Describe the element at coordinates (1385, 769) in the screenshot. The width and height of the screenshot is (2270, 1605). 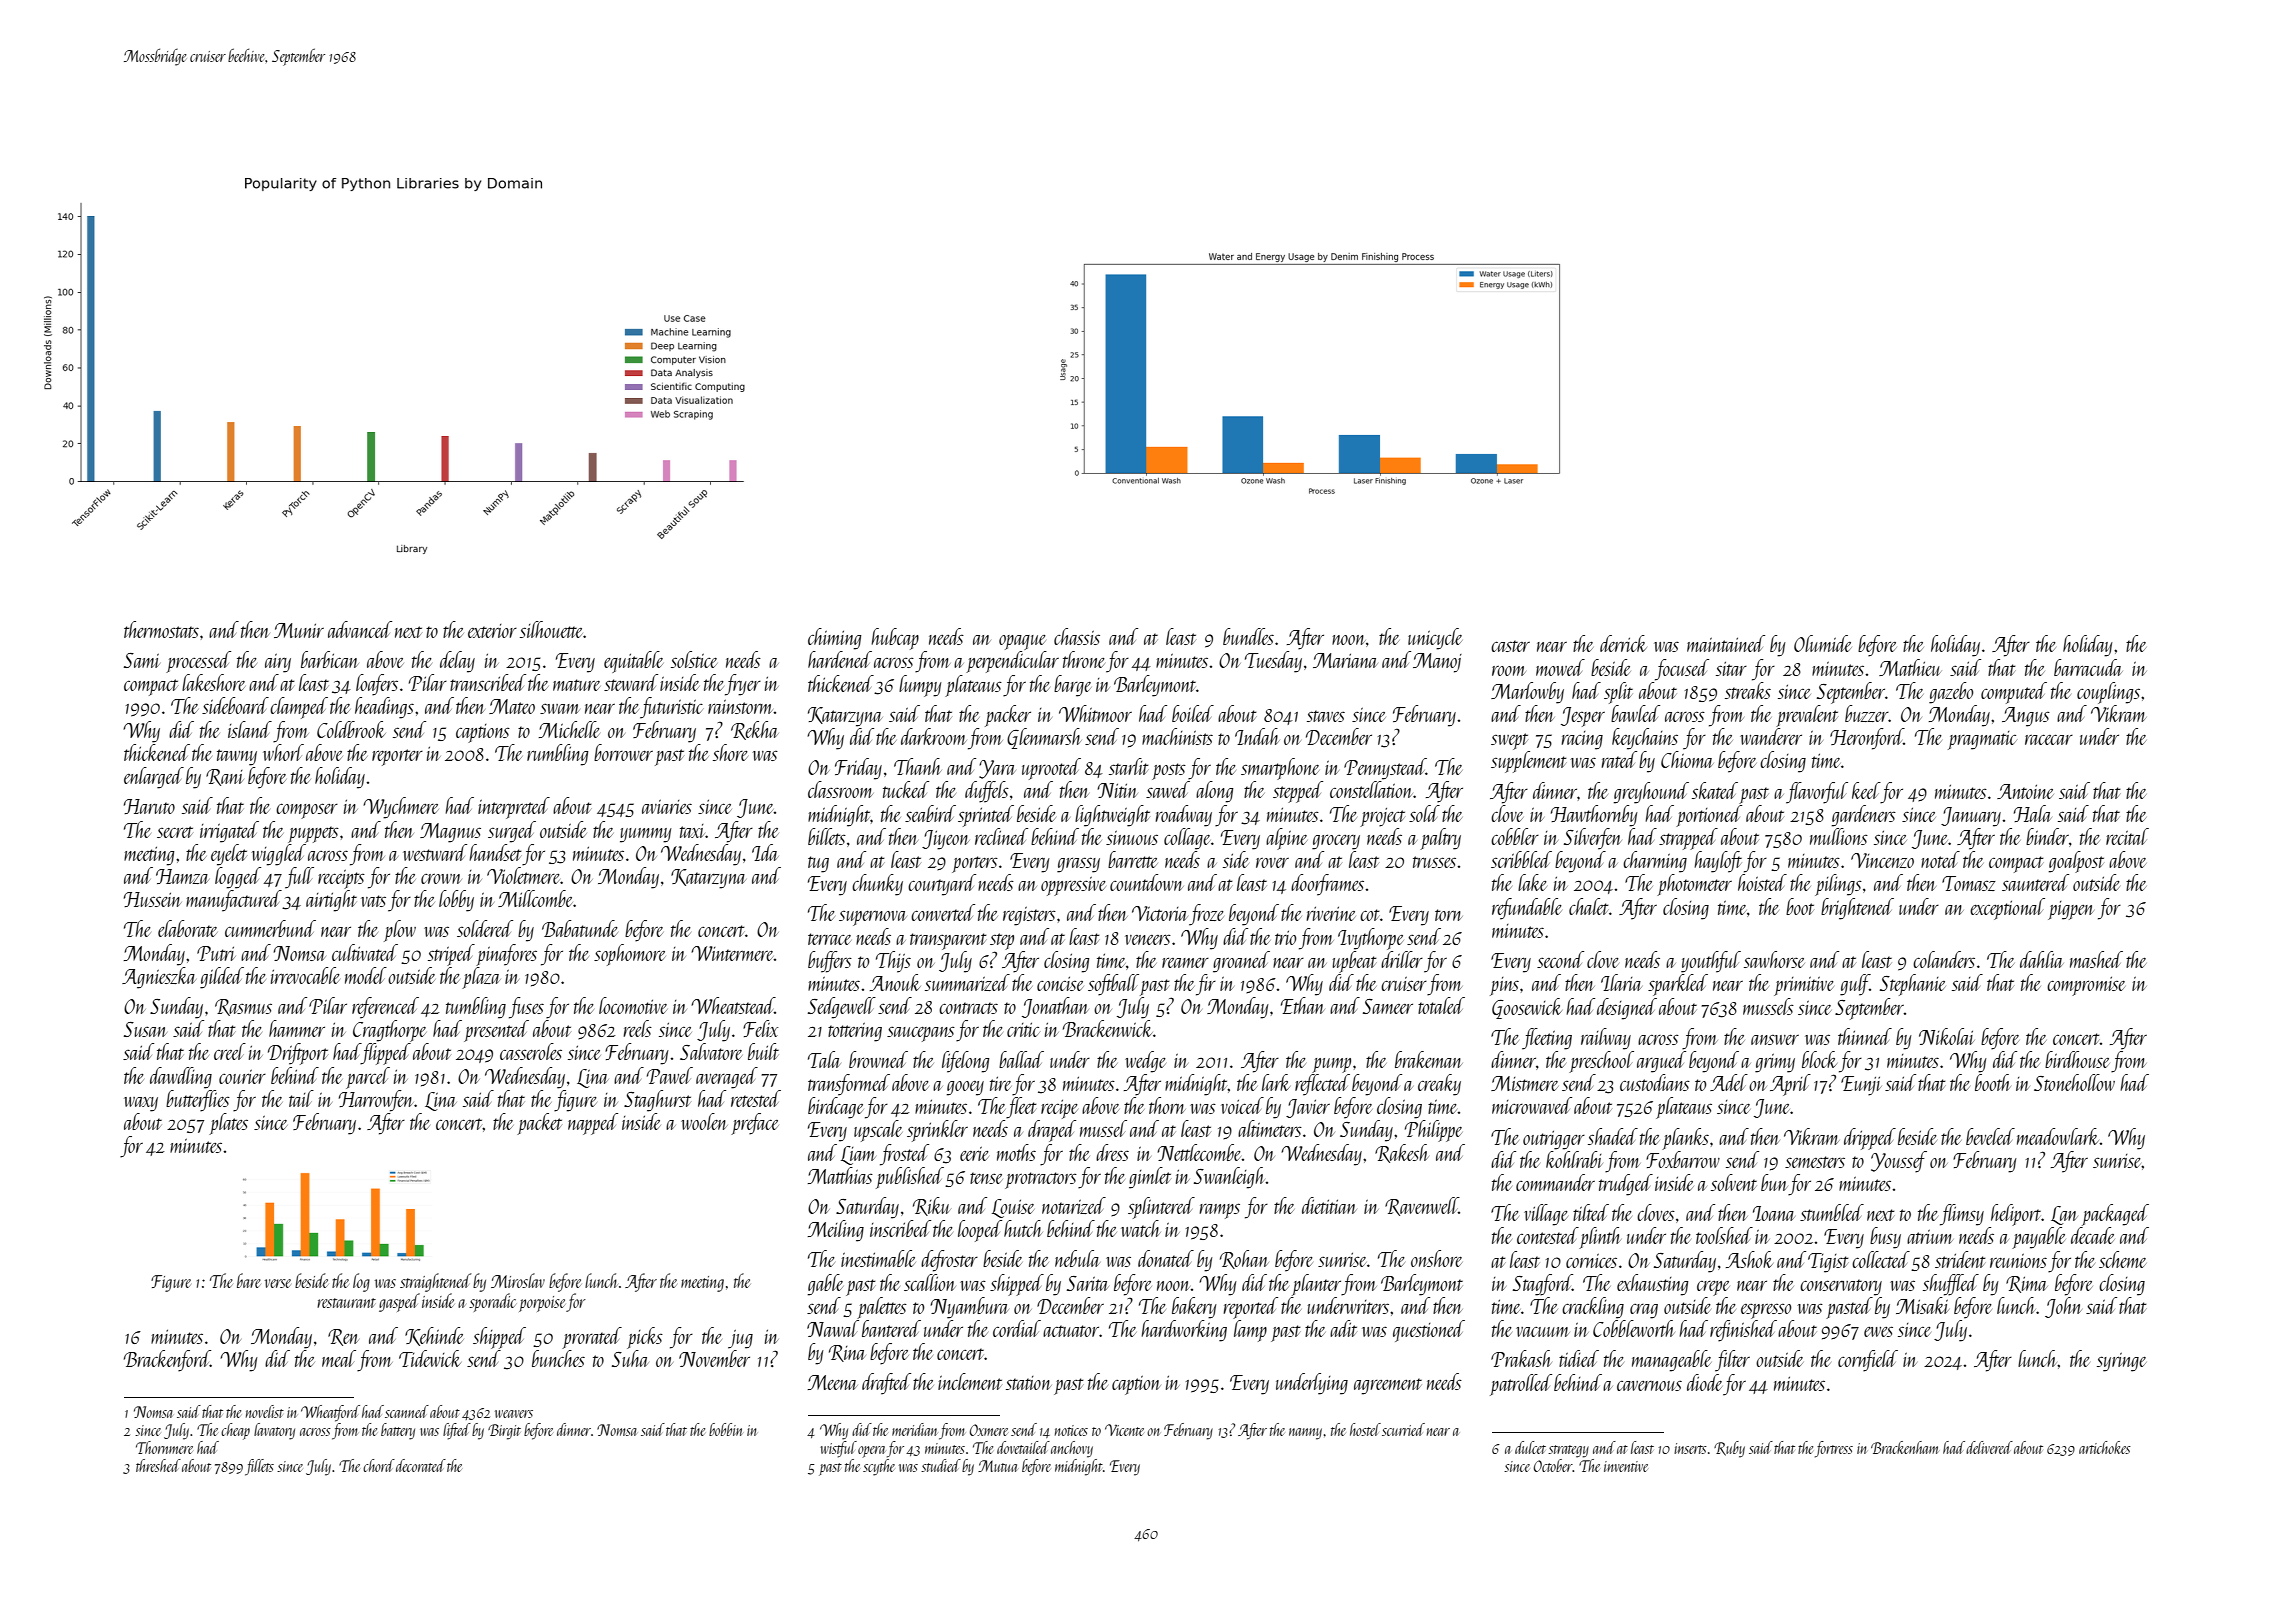
I see `Pennystead` at that location.
